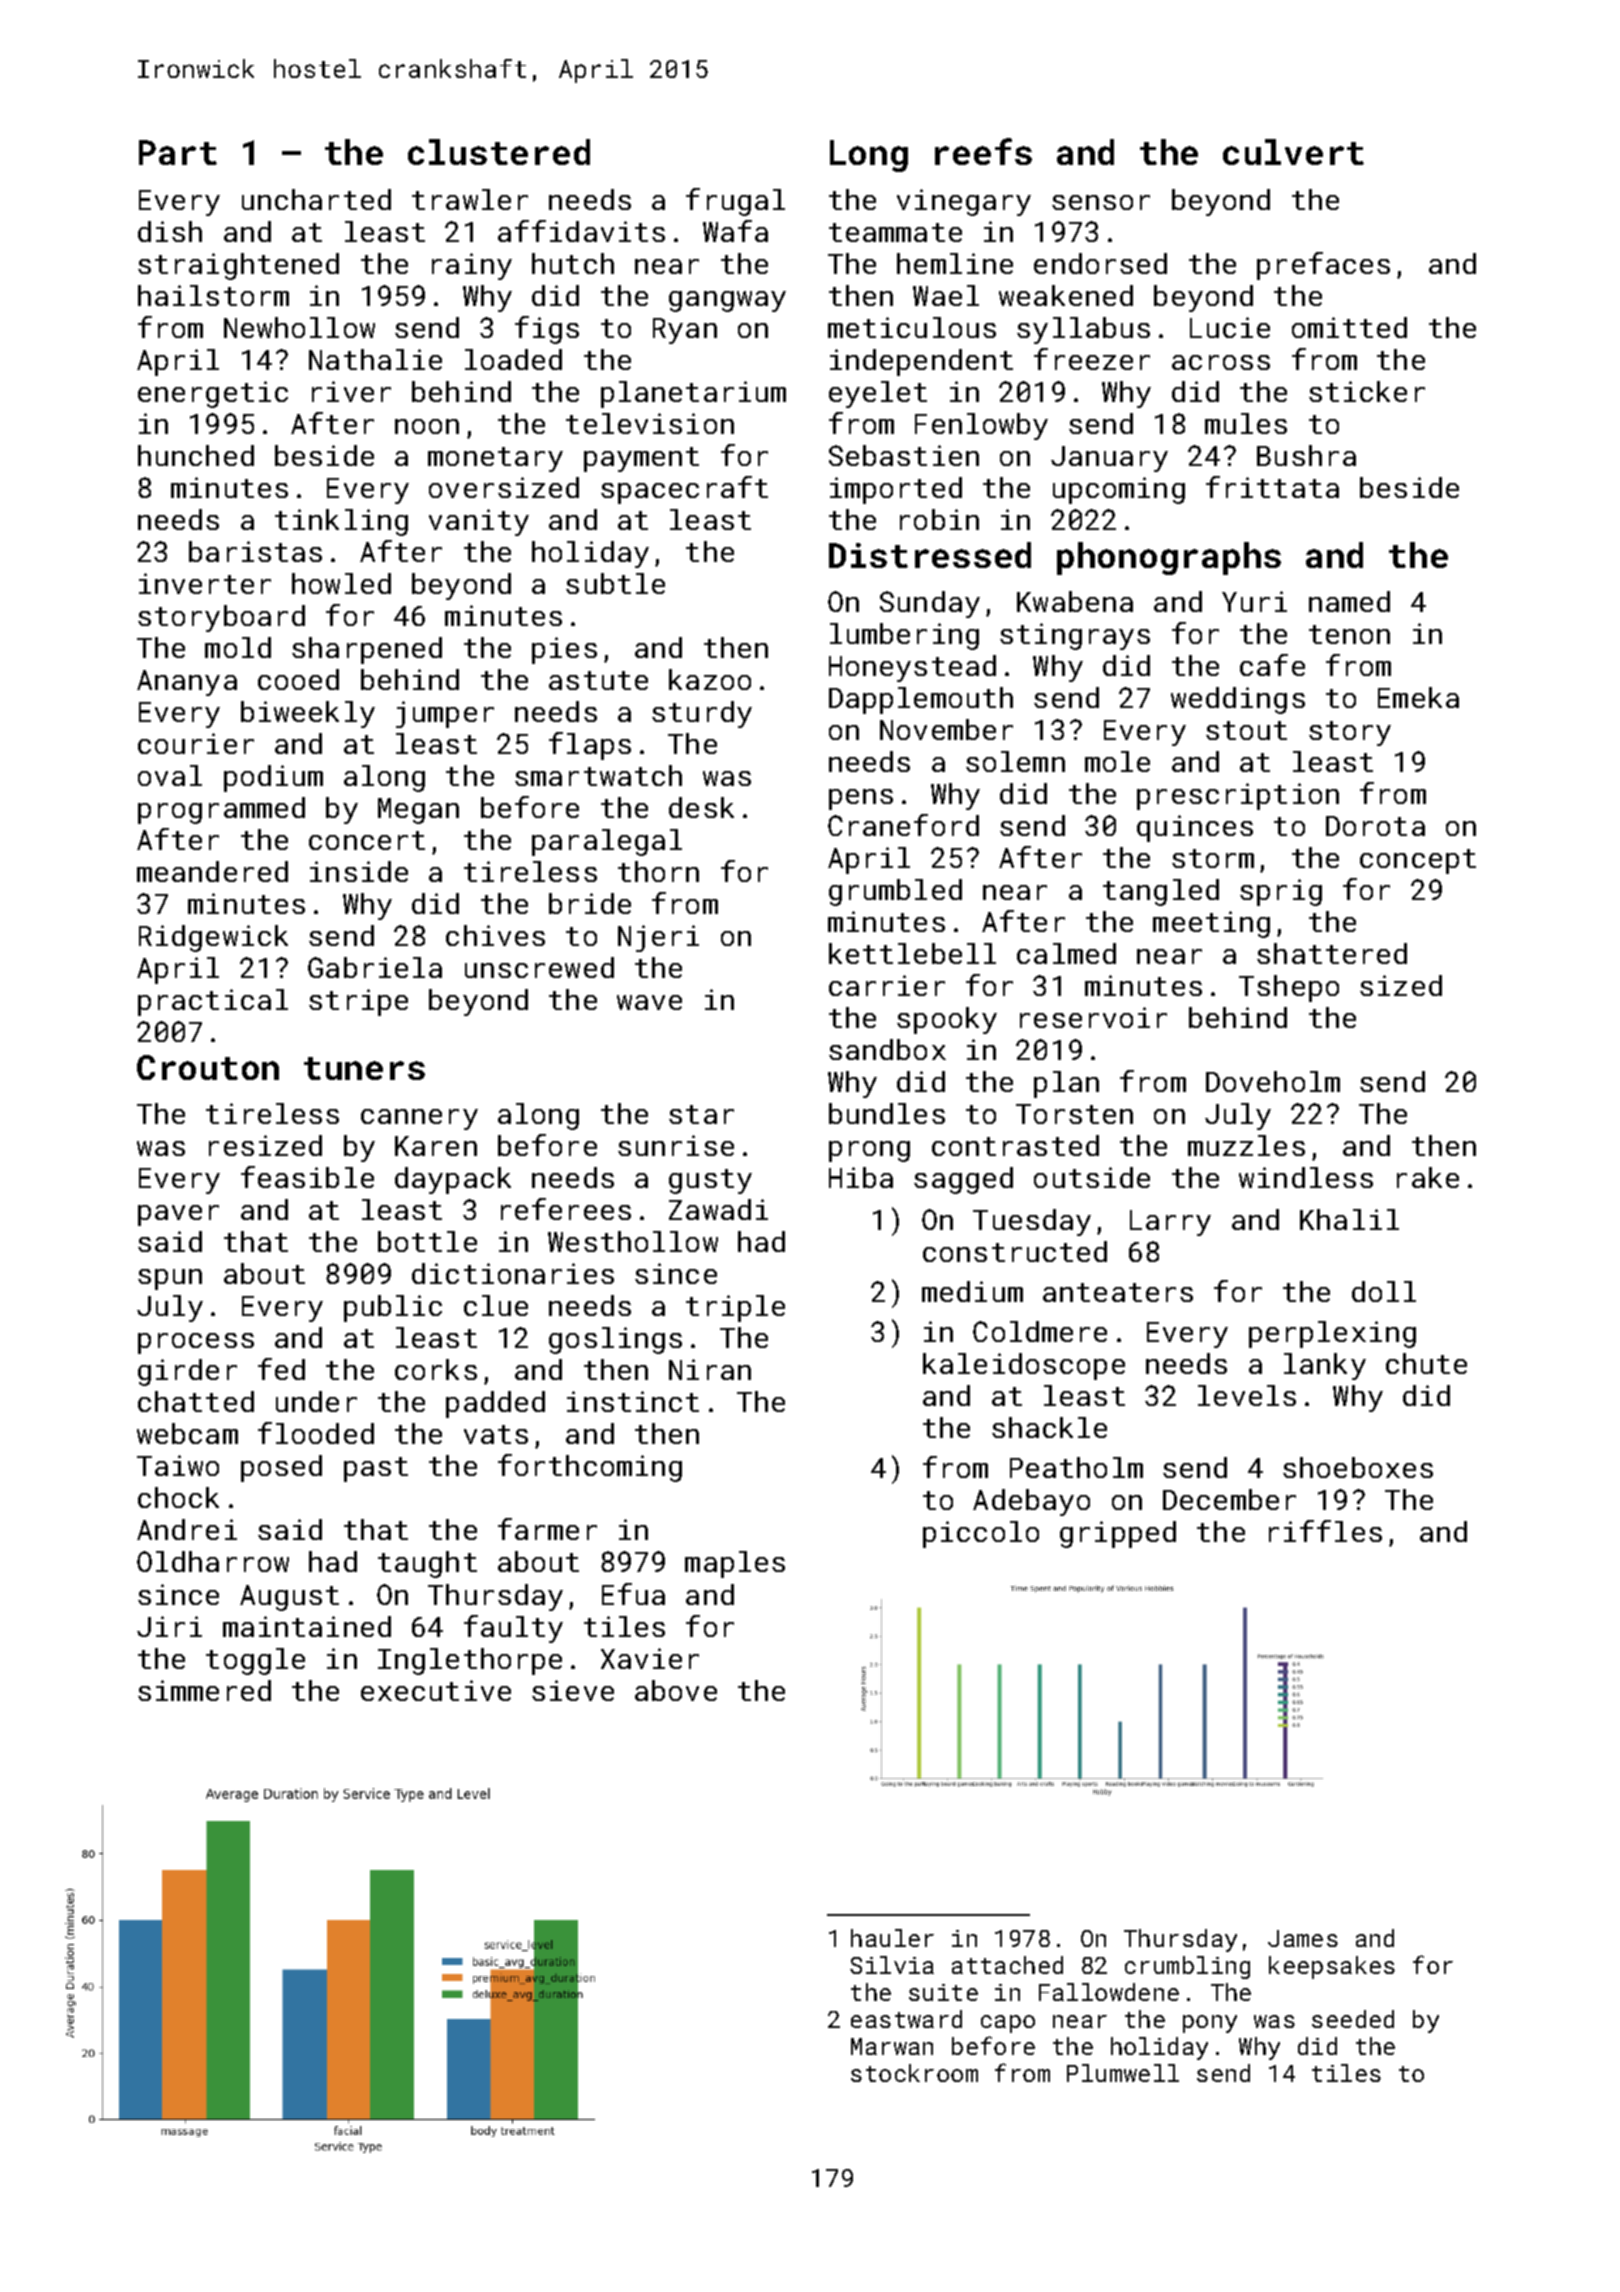 The image size is (1620, 2292). Describe the element at coordinates (983, 151) in the screenshot. I see `reefs` at that location.
